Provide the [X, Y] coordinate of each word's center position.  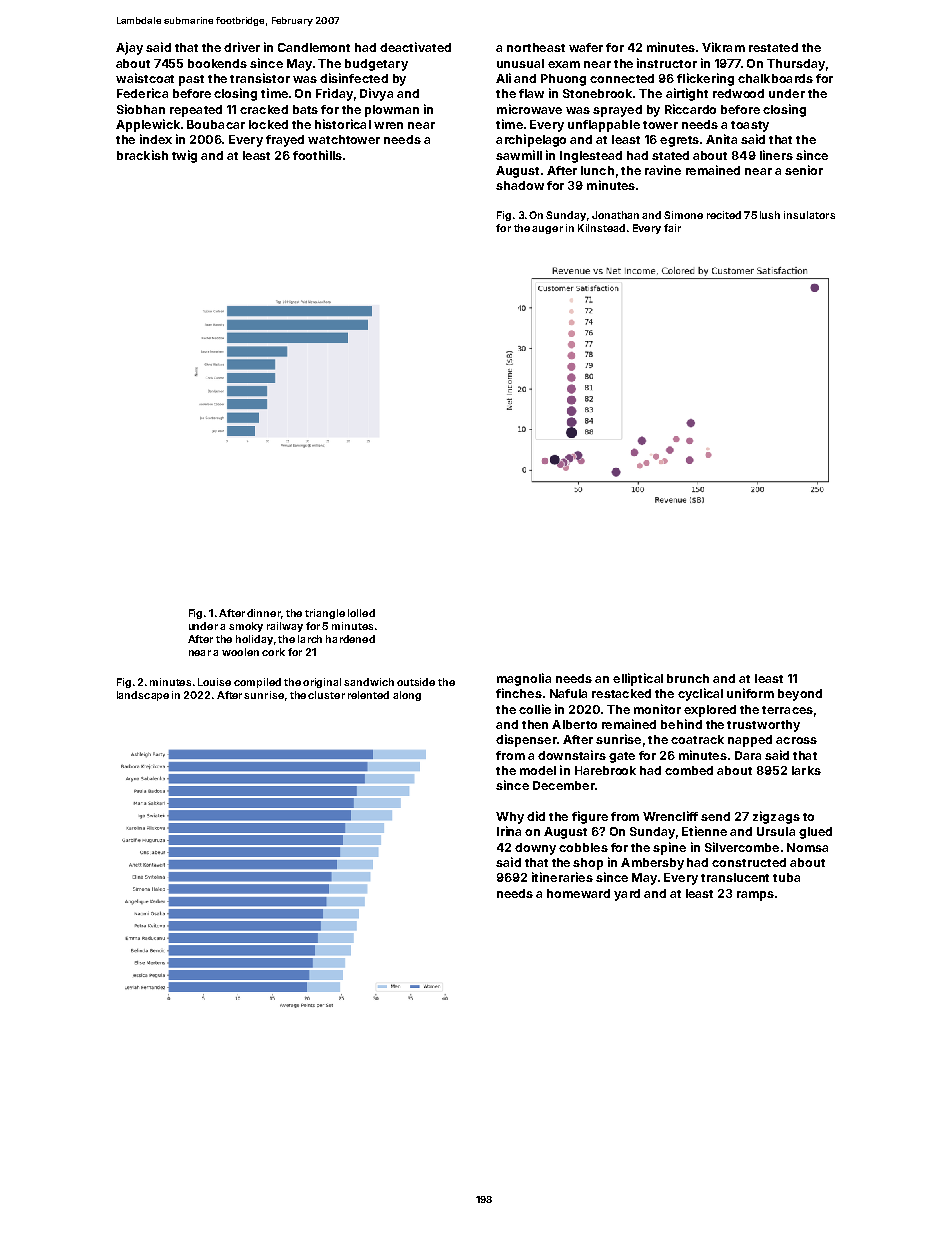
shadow [520, 185]
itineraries [562, 877]
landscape [143, 696]
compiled [257, 683]
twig [184, 156]
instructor [667, 63]
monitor [657, 709]
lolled [361, 613]
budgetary [376, 65]
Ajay [129, 48]
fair [672, 228]
